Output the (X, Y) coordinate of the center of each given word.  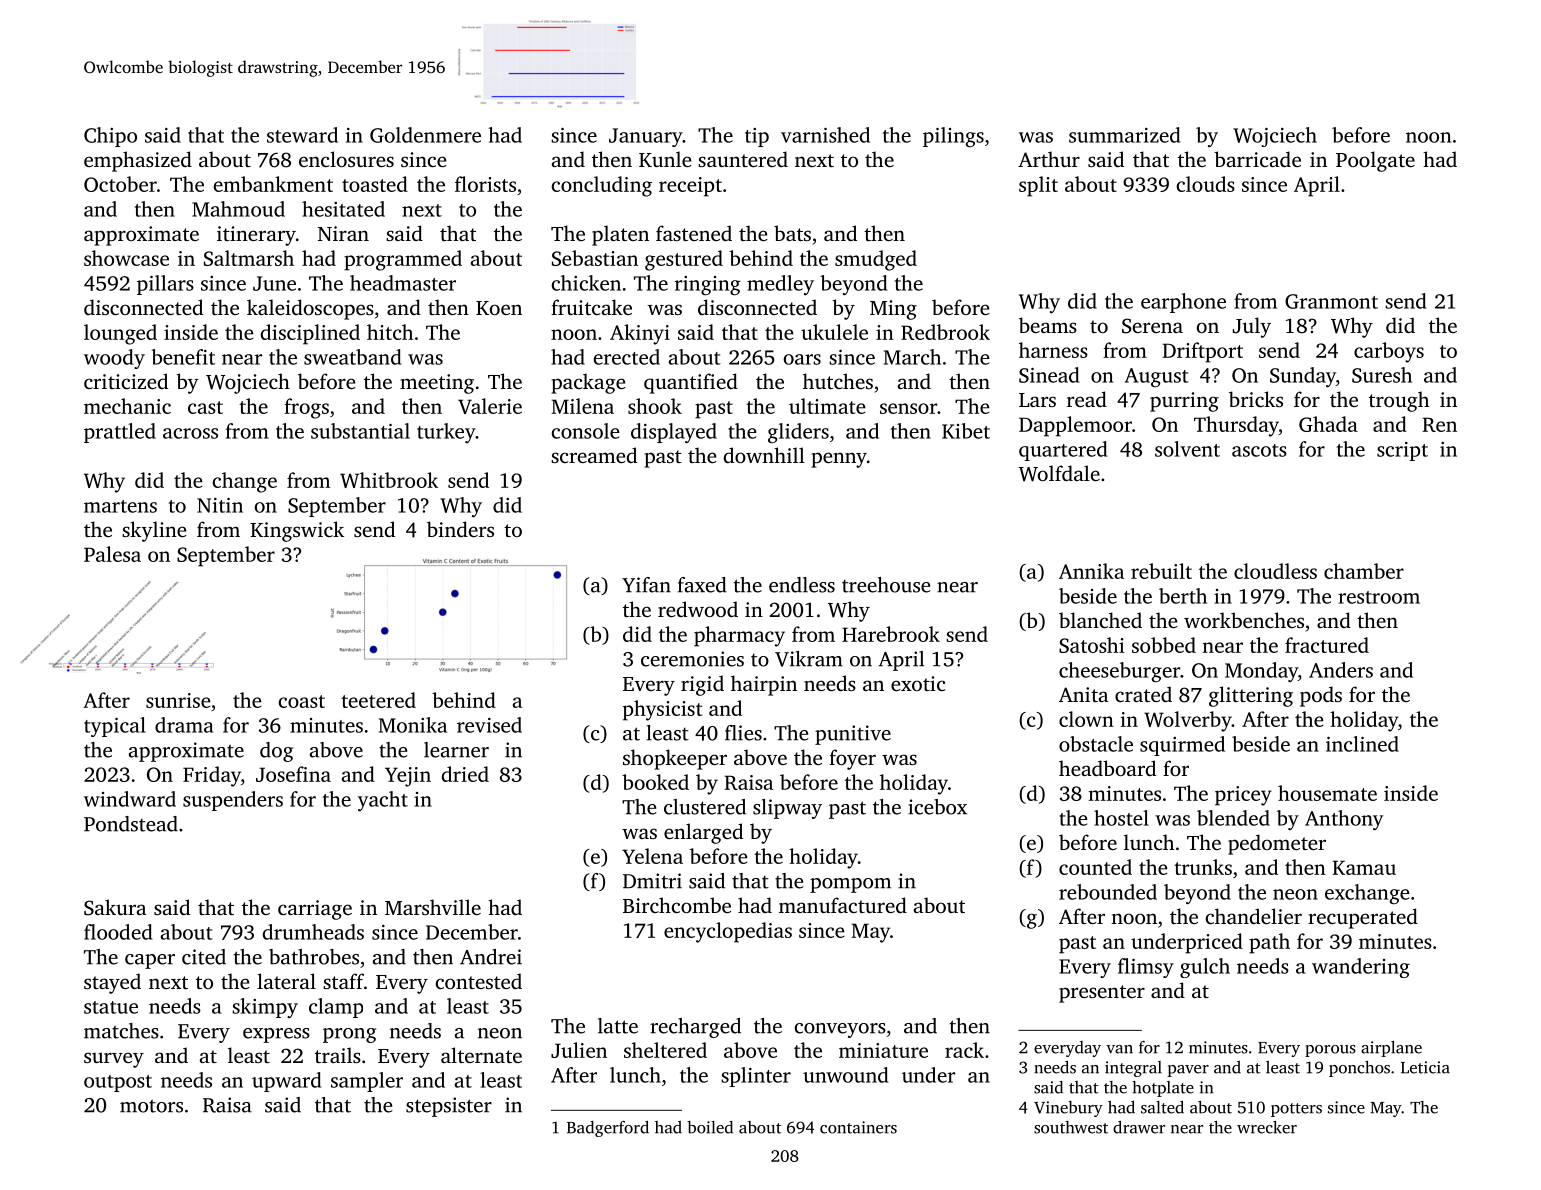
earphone (1183, 303)
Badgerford (608, 1129)
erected (626, 357)
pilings (953, 137)
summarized (1125, 135)
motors (151, 1106)
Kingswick (297, 531)
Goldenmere (425, 135)
